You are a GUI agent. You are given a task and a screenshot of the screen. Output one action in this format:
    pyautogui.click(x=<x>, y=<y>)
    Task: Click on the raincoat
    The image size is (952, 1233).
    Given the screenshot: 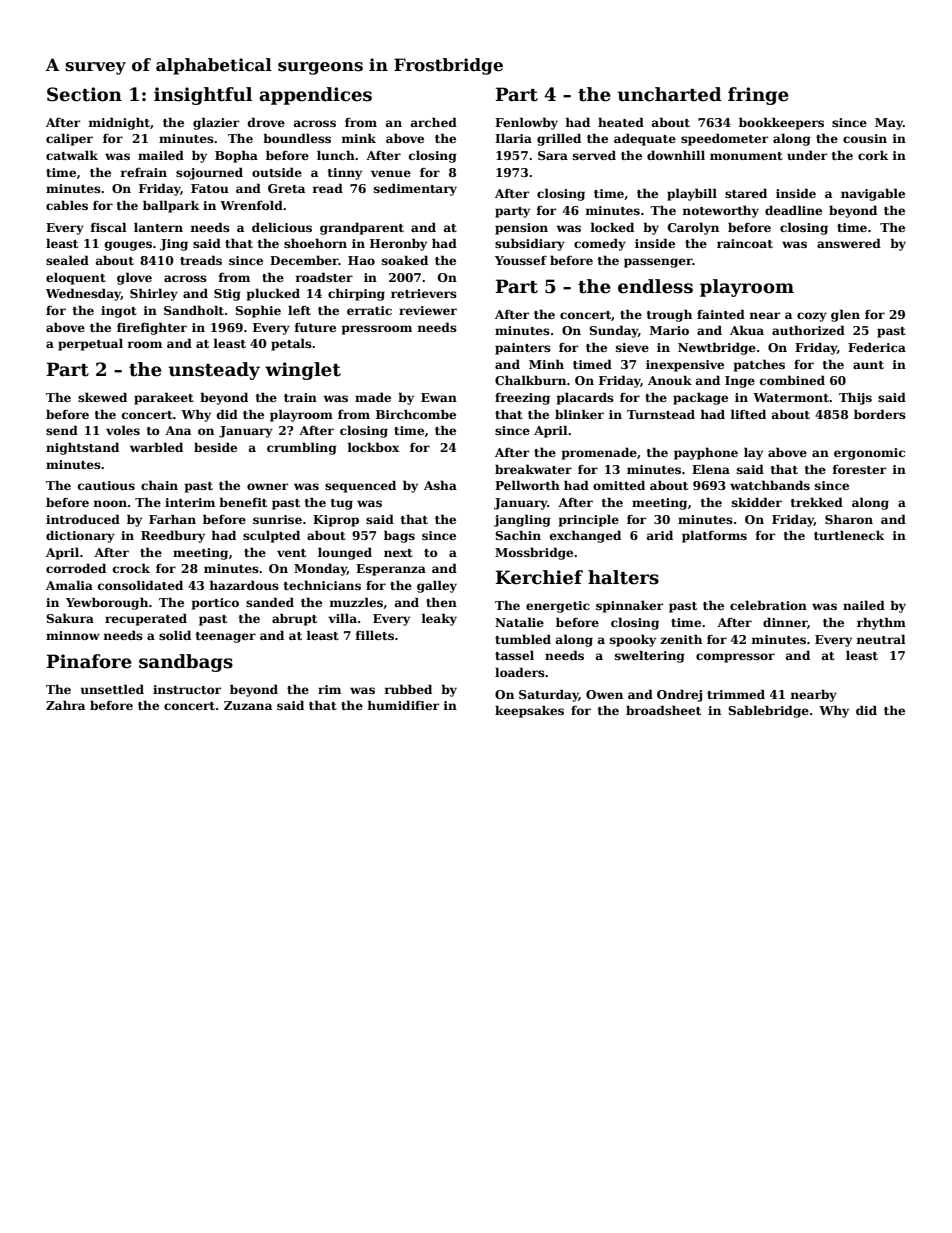 What is the action you would take?
    pyautogui.click(x=745, y=243)
